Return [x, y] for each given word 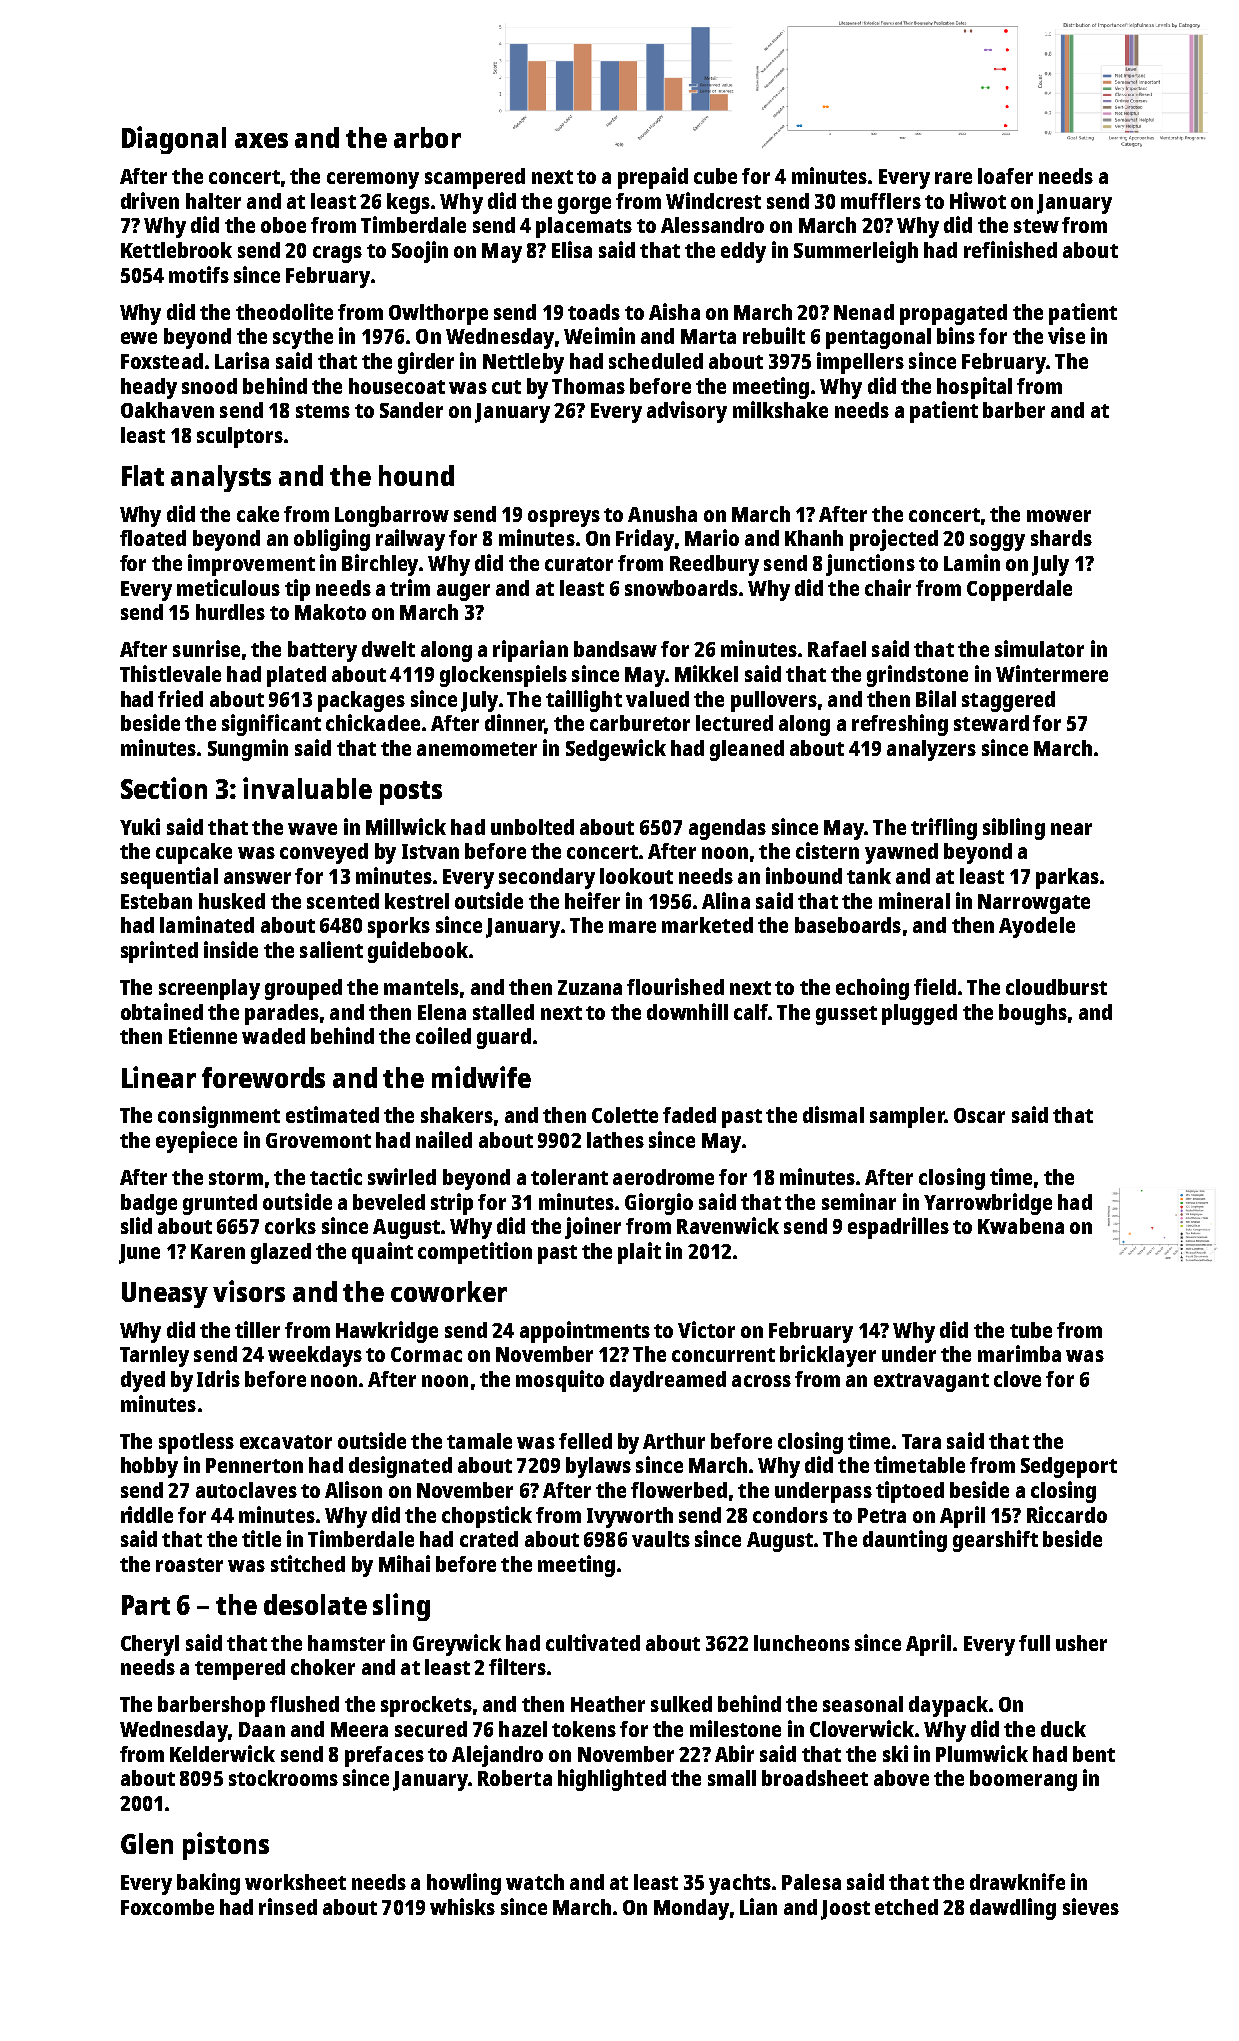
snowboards [681, 588]
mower [1059, 516]
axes [261, 140]
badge [149, 1204]
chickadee [373, 722]
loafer [1005, 176]
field [935, 986]
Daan [262, 1729]
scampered [475, 178]
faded [689, 1115]
